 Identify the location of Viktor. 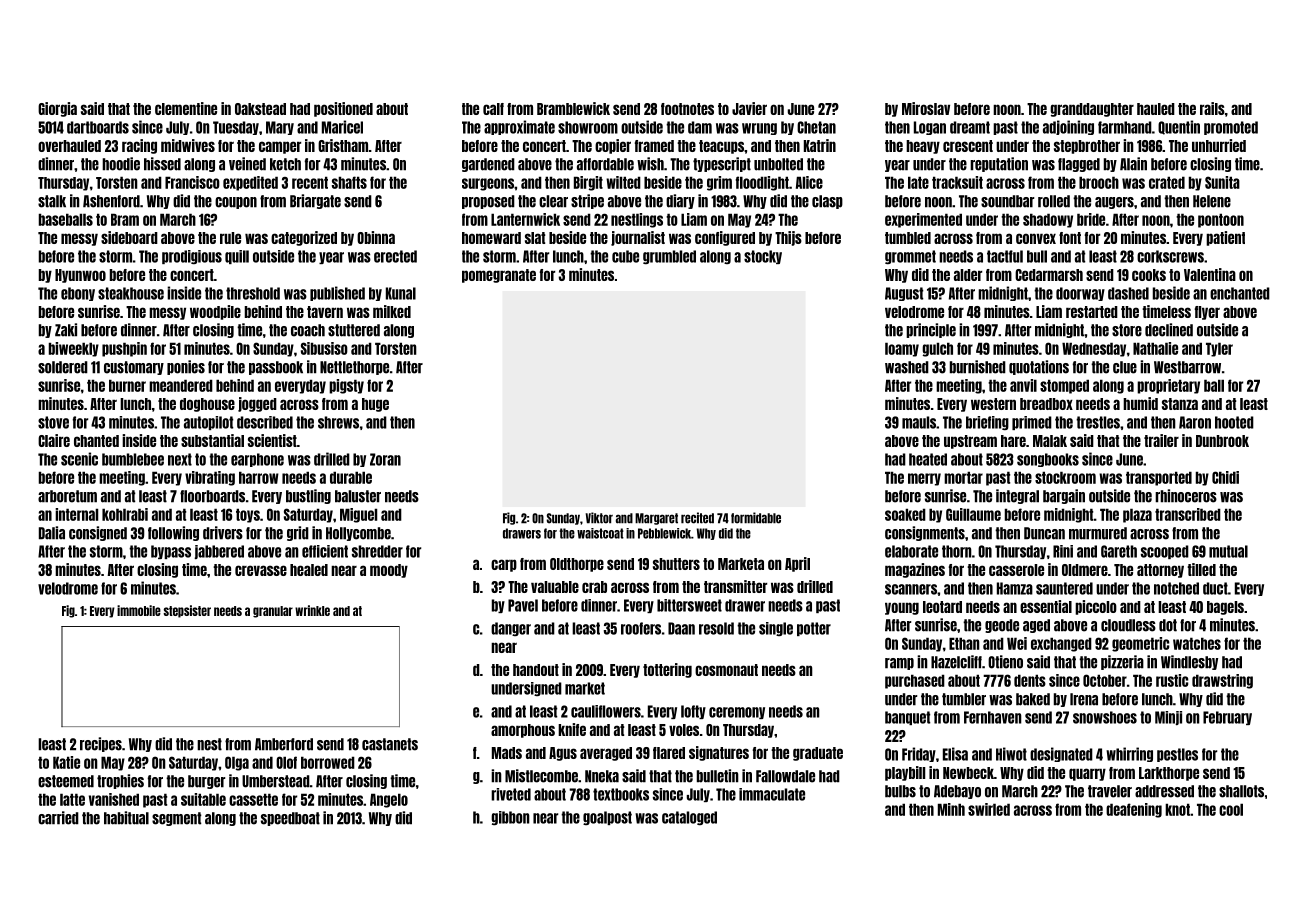
(599, 518).
